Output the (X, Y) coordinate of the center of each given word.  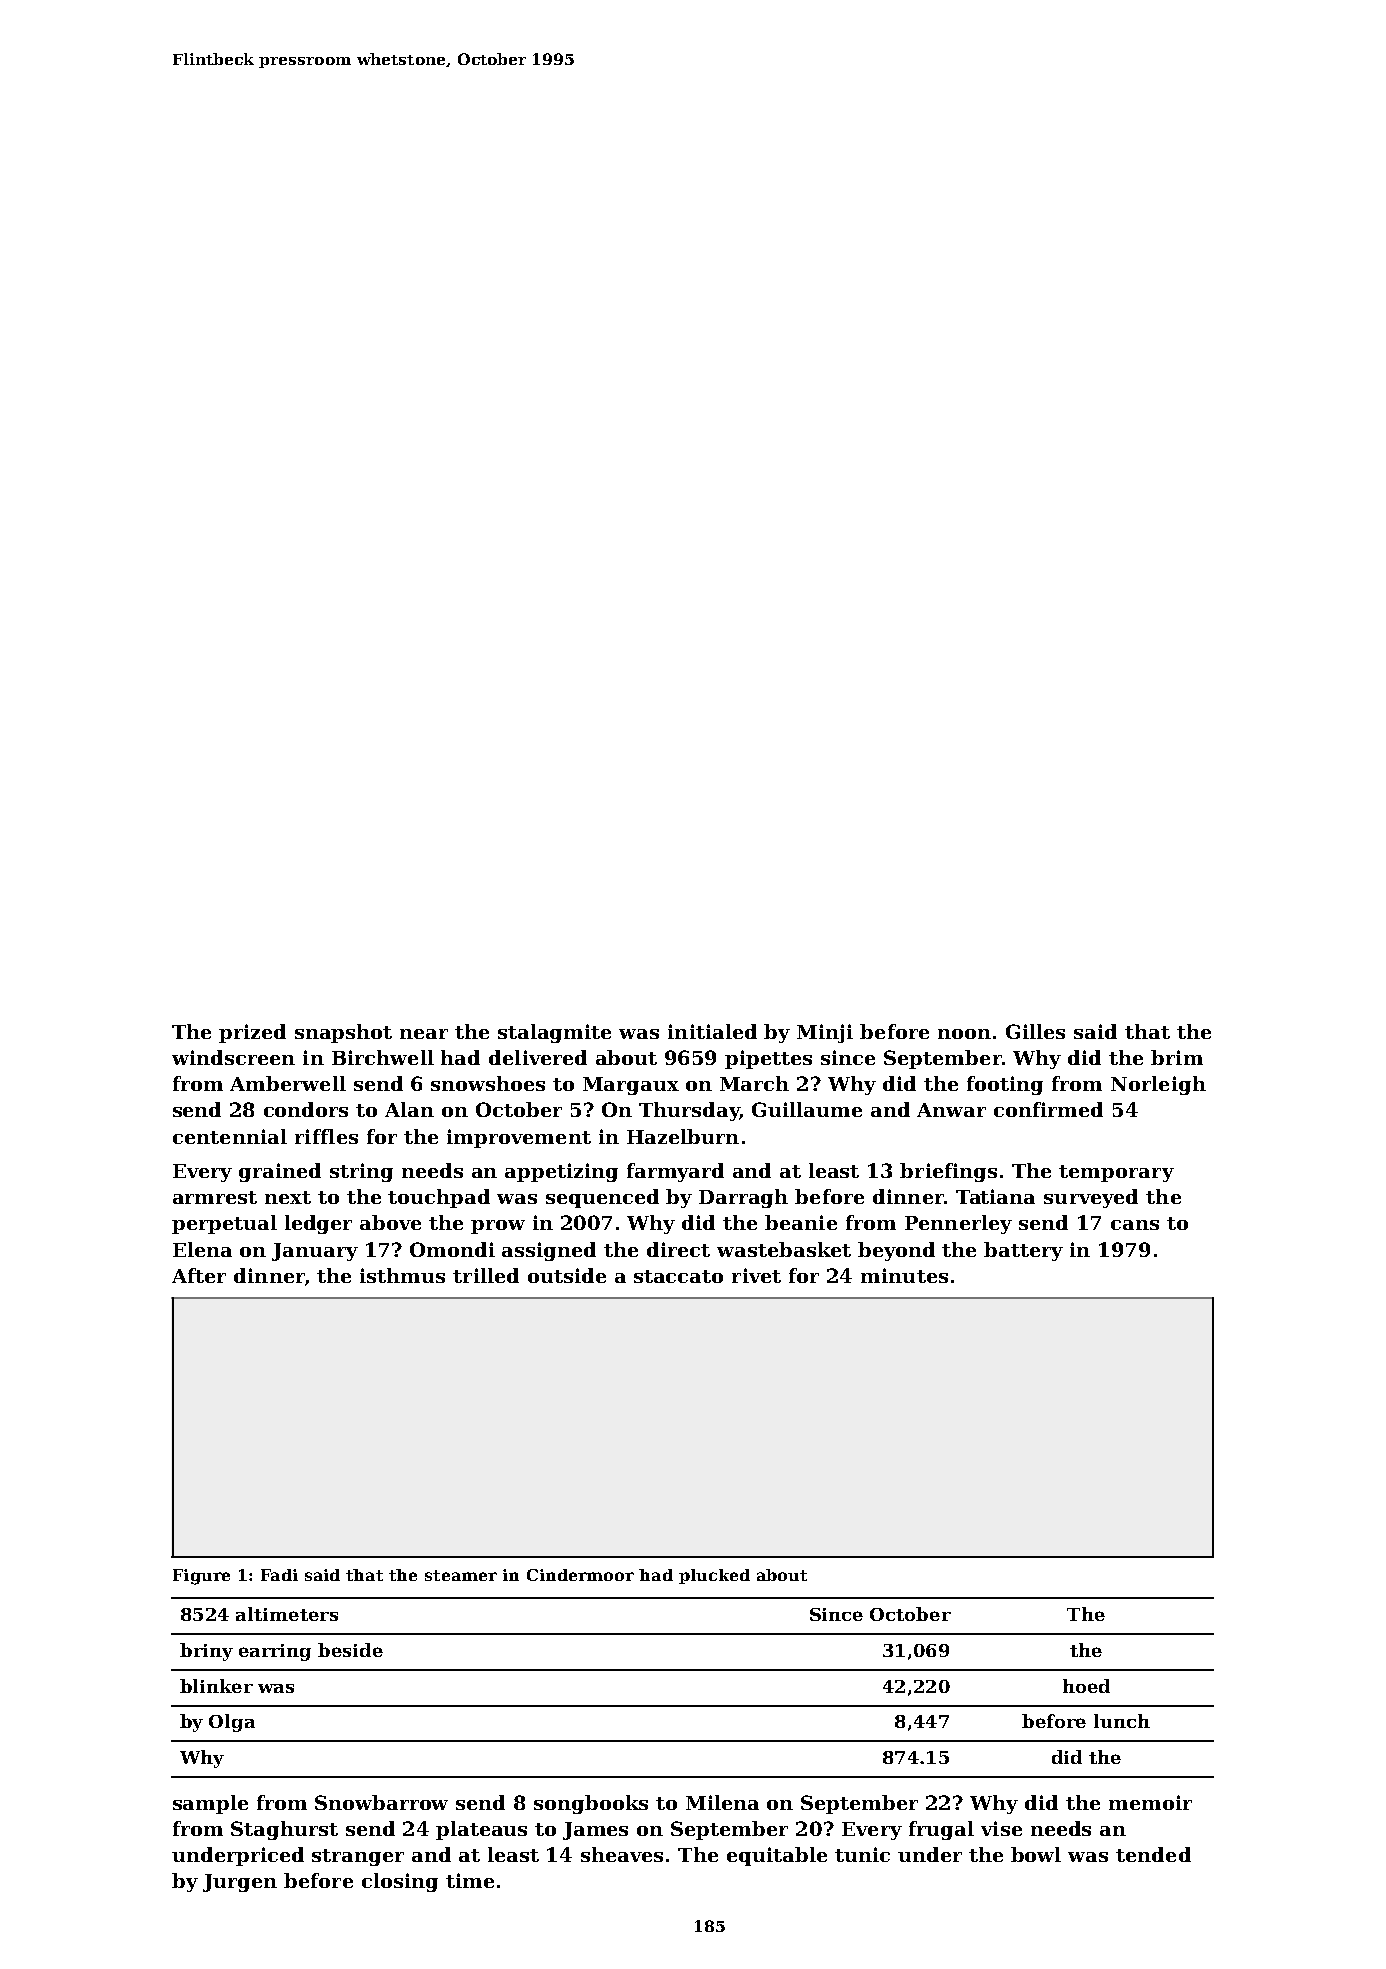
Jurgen (240, 1883)
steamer (461, 1575)
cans (1135, 1225)
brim (1177, 1057)
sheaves (622, 1854)
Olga (232, 1723)
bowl (1036, 1854)
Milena (722, 1802)
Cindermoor (580, 1575)
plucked (714, 1576)
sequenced (602, 1198)
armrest (215, 1197)
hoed (1086, 1686)
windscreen (233, 1057)
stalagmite (554, 1033)
